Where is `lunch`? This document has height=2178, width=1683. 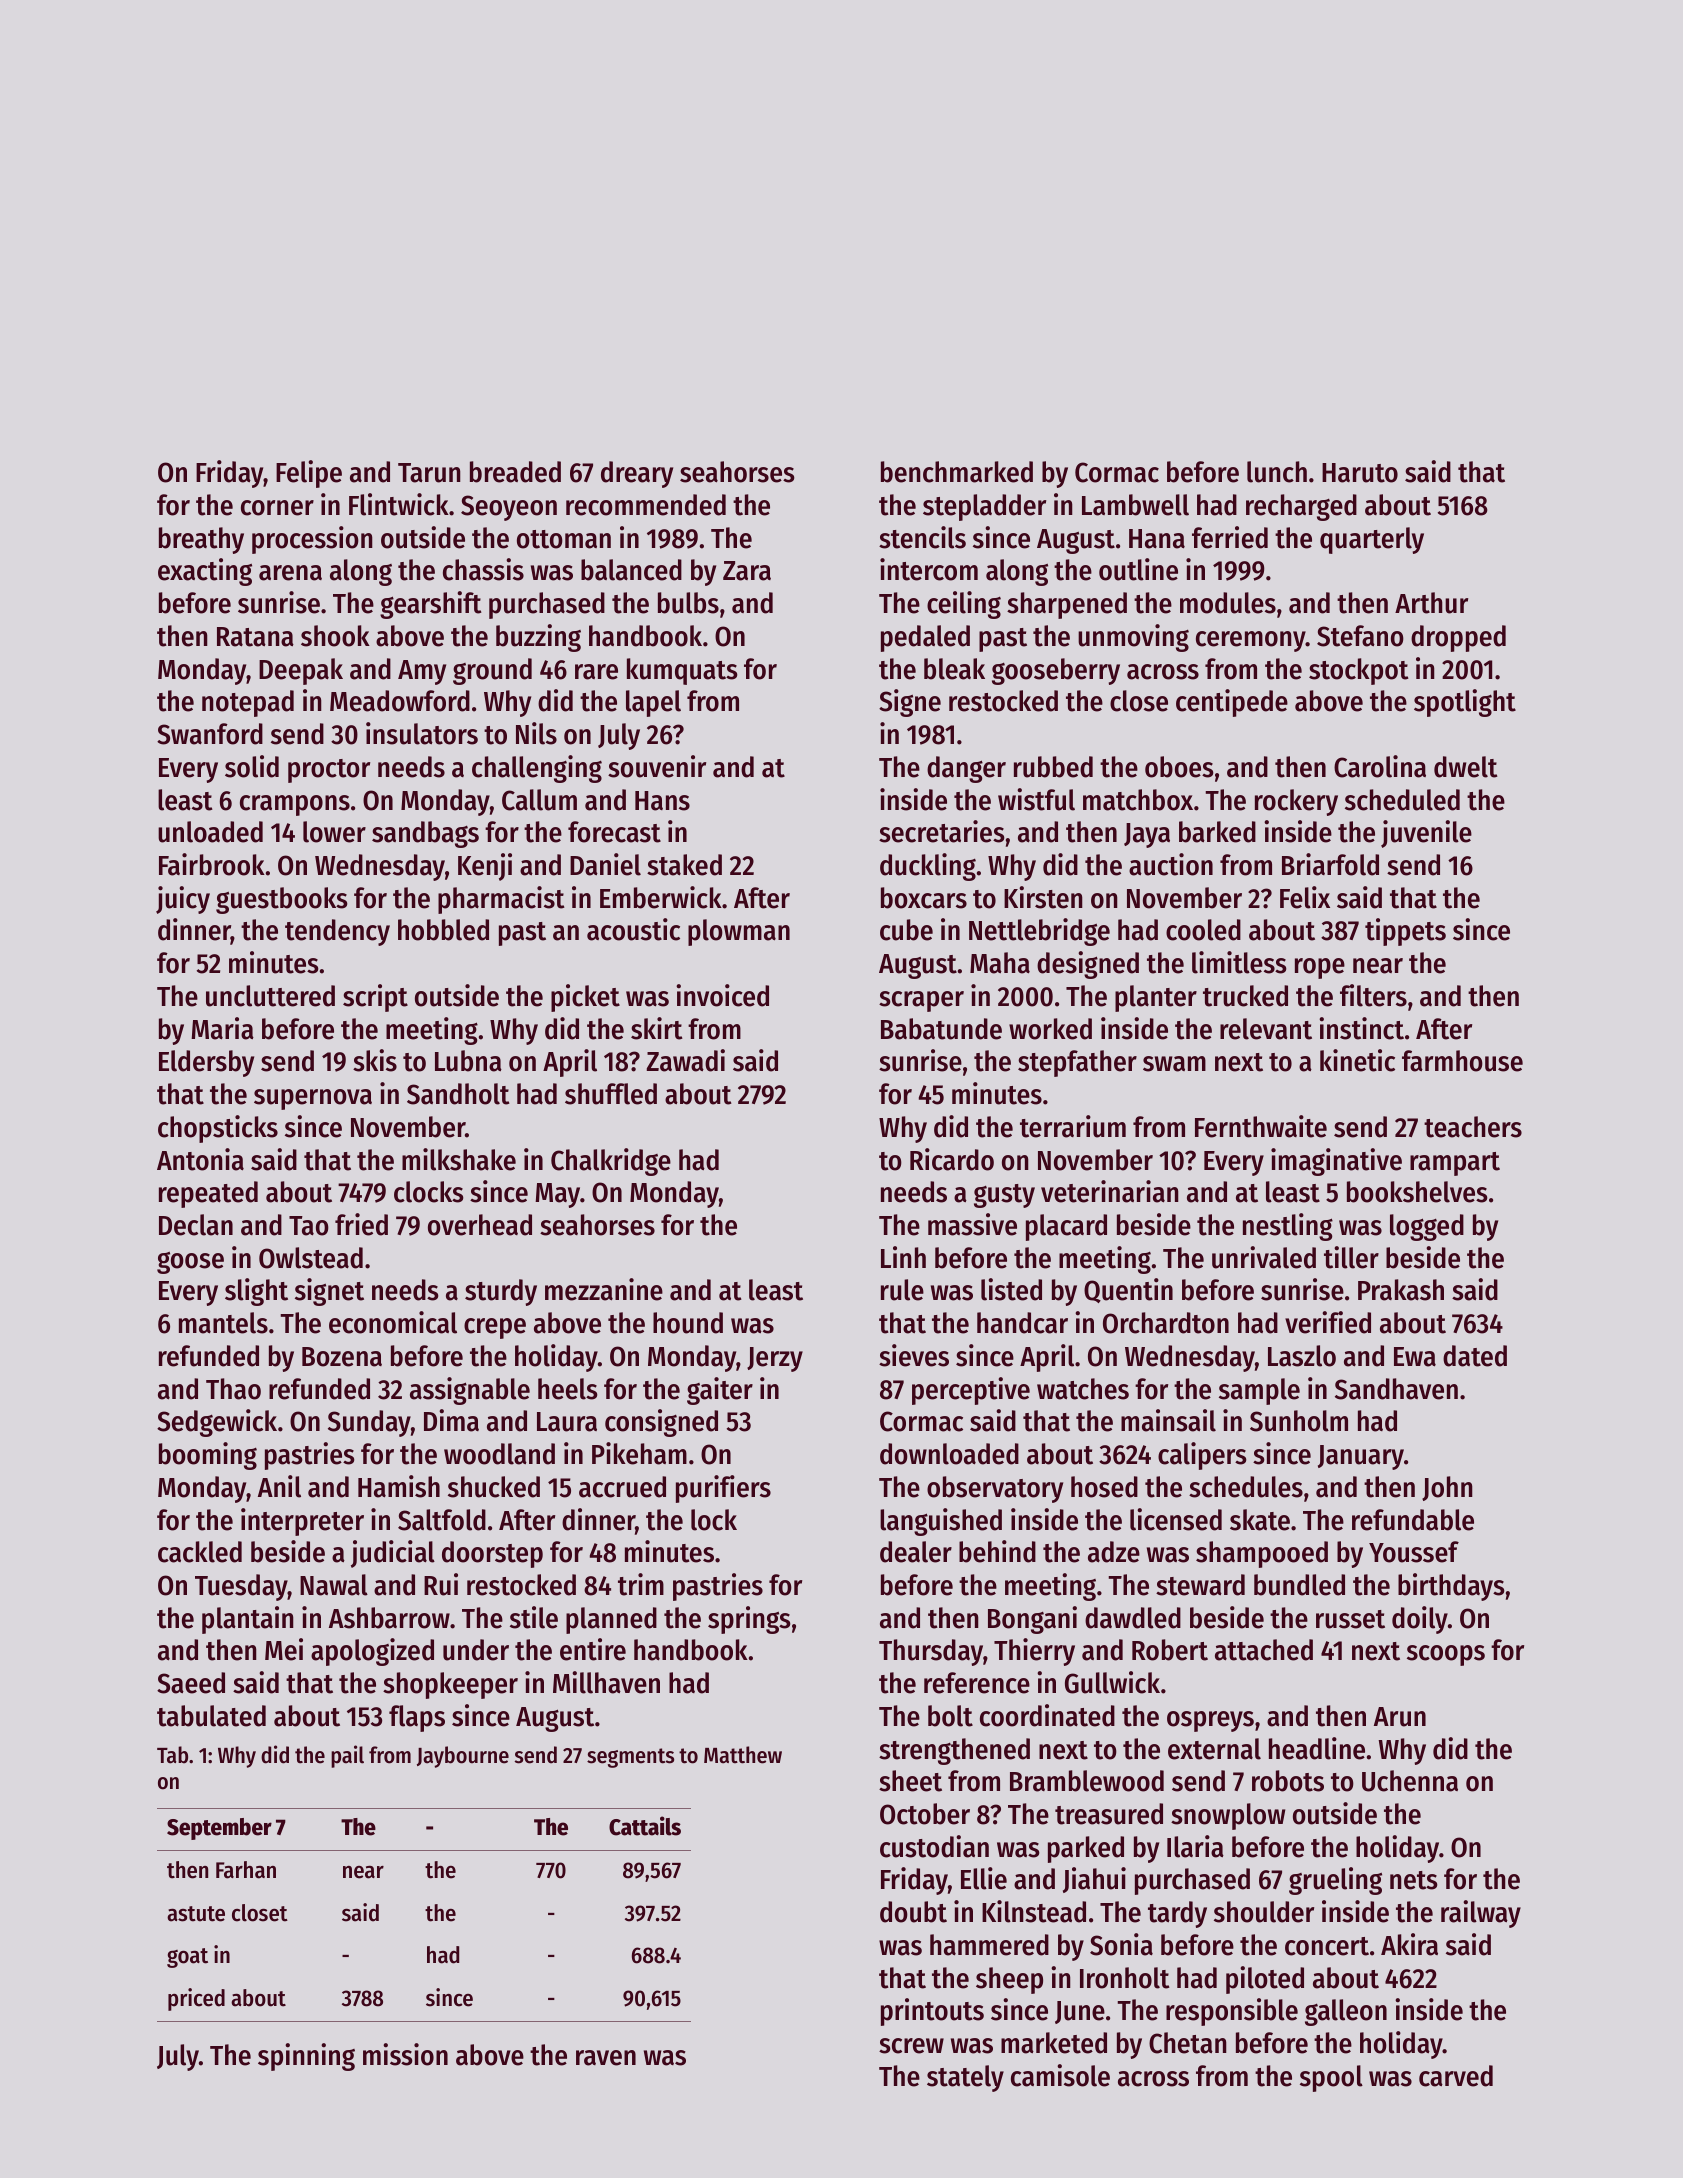 lunch is located at coordinates (1277, 472).
